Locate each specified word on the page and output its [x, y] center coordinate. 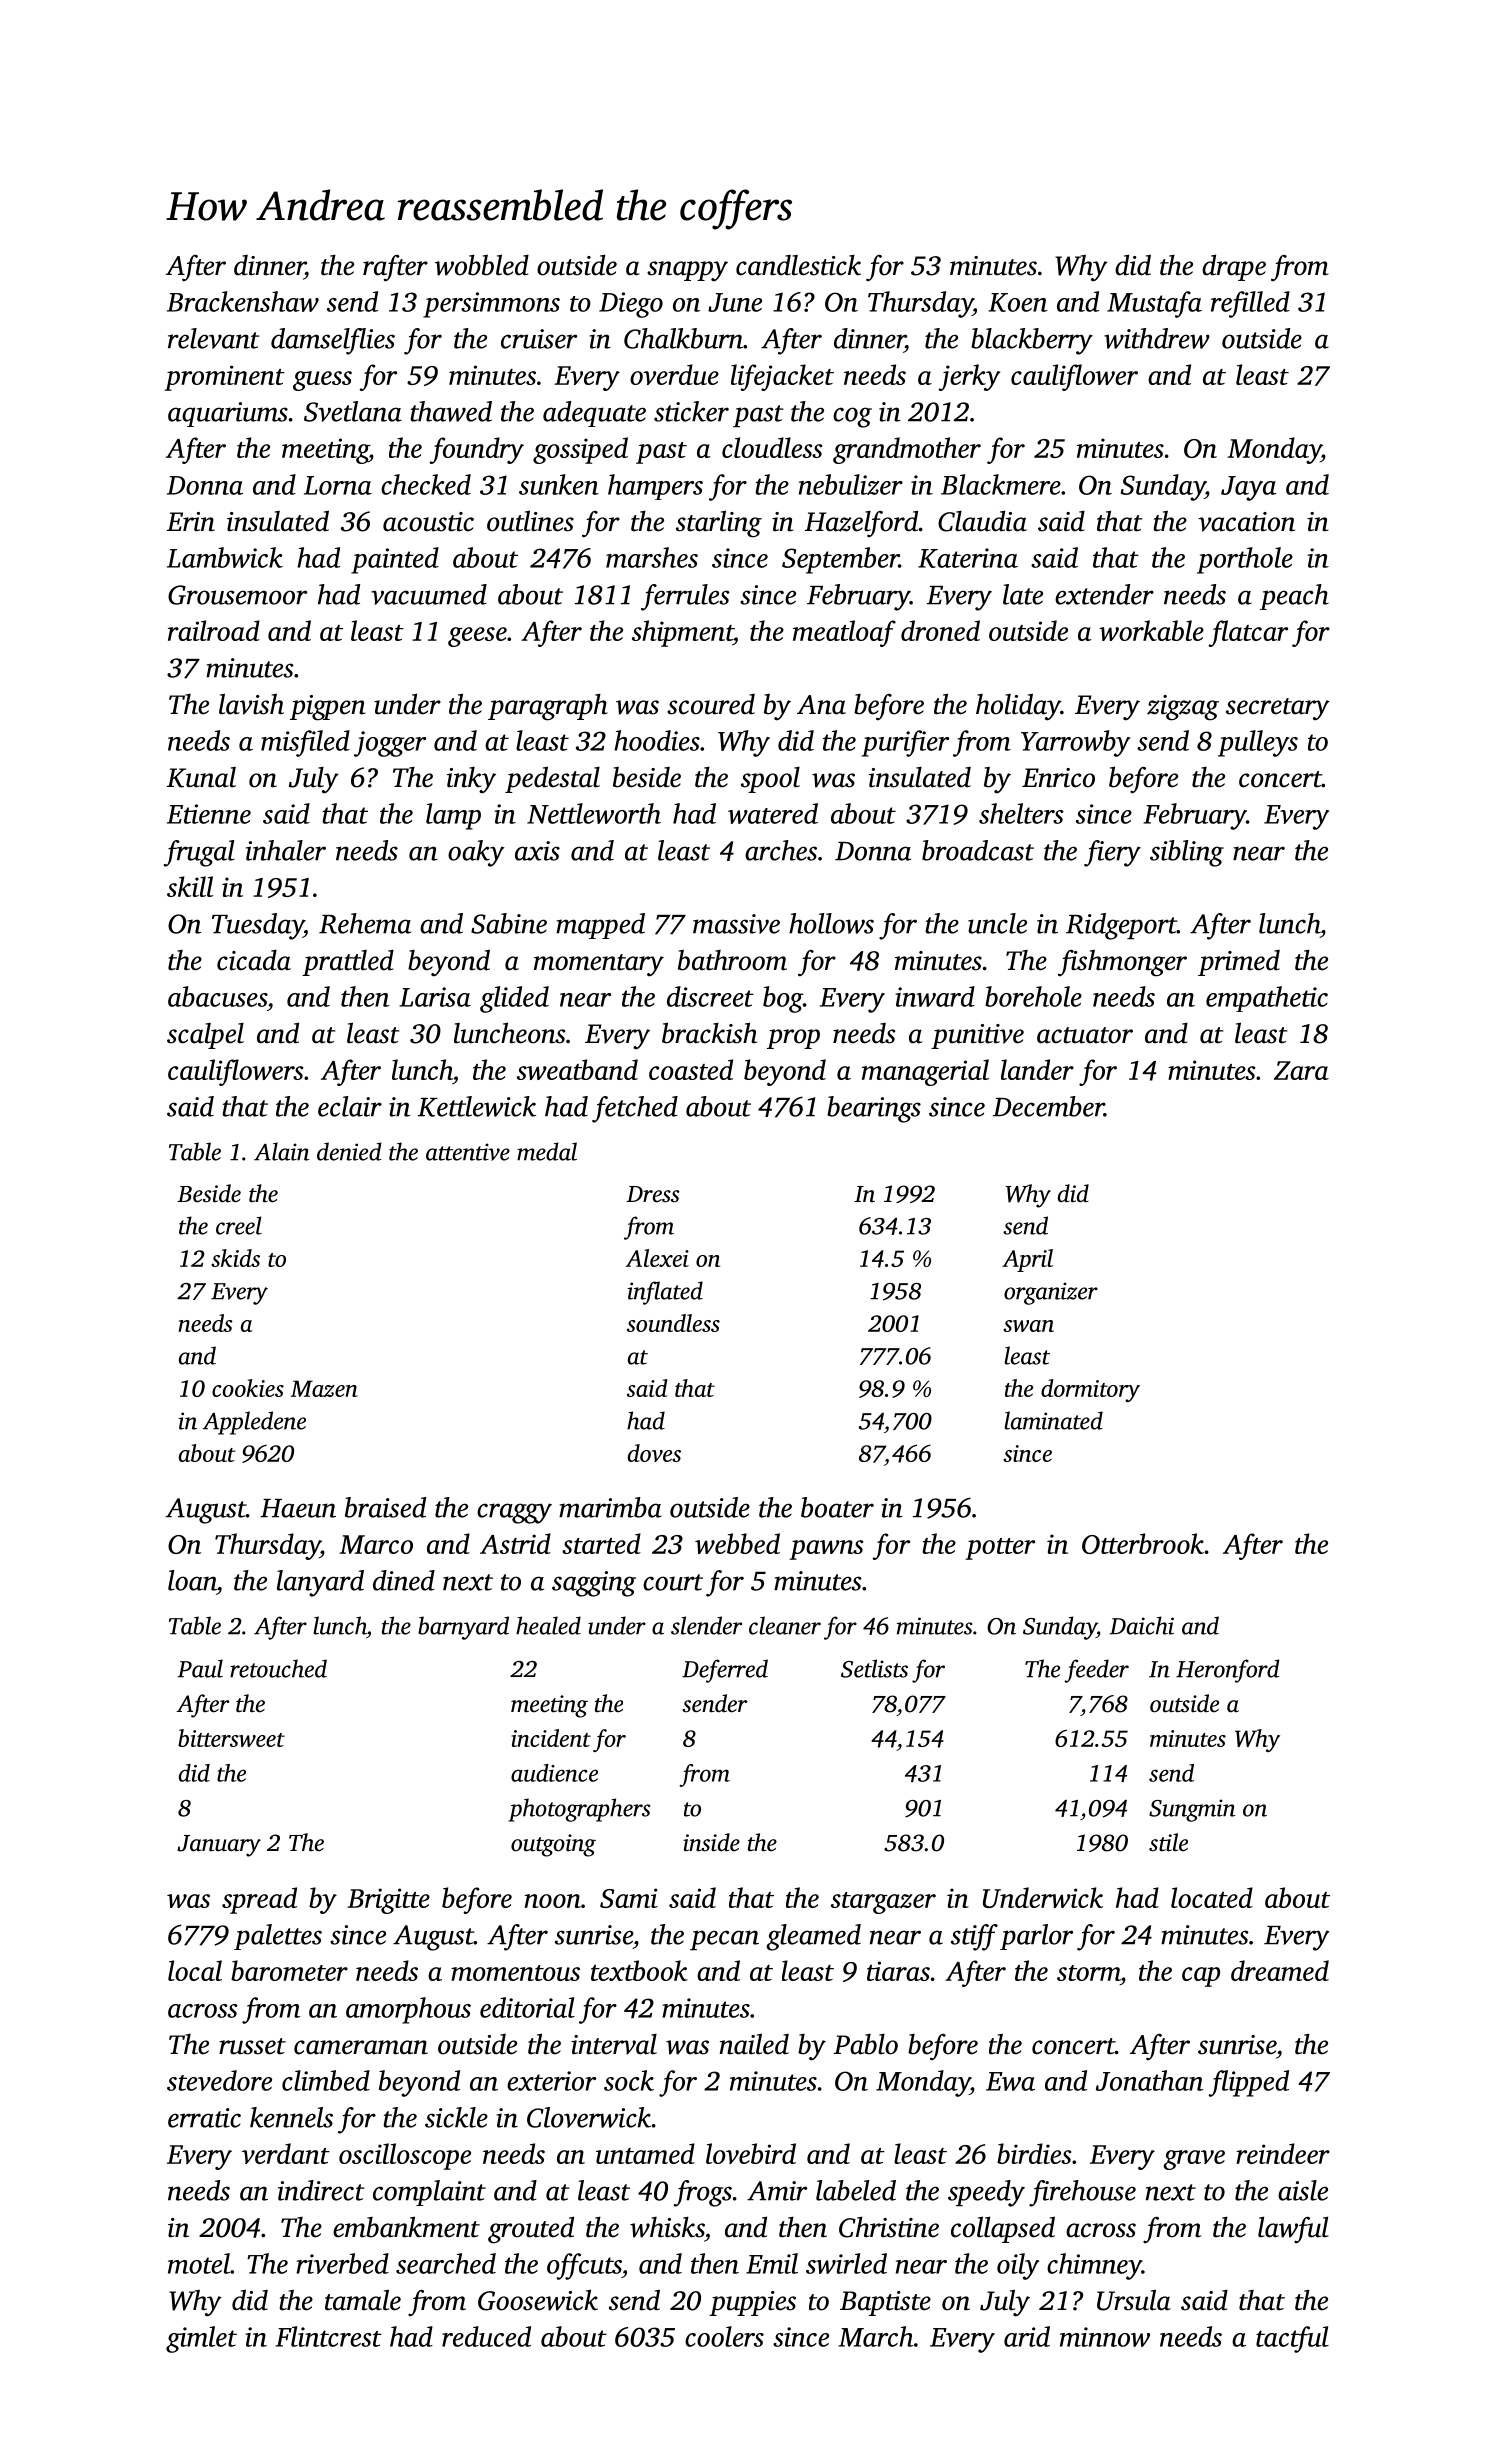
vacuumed [429, 594]
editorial [527, 2007]
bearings [874, 1109]
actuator [1085, 1035]
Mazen [324, 1388]
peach [1294, 597]
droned [940, 630]
